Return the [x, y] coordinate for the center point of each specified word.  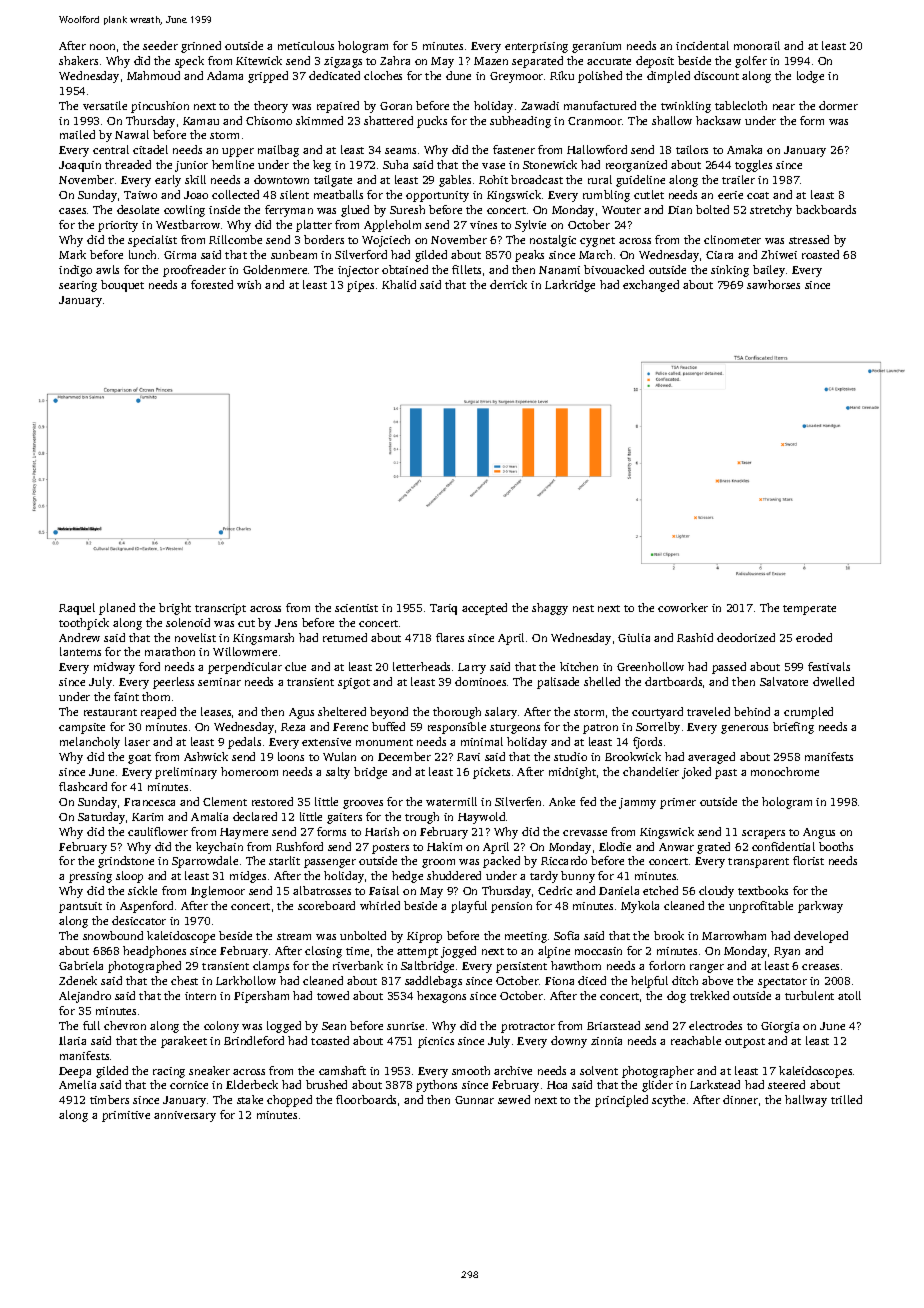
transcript [220, 609]
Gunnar [474, 1100]
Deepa [75, 1072]
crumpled [808, 713]
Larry [472, 668]
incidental [702, 45]
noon [102, 47]
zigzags [343, 62]
